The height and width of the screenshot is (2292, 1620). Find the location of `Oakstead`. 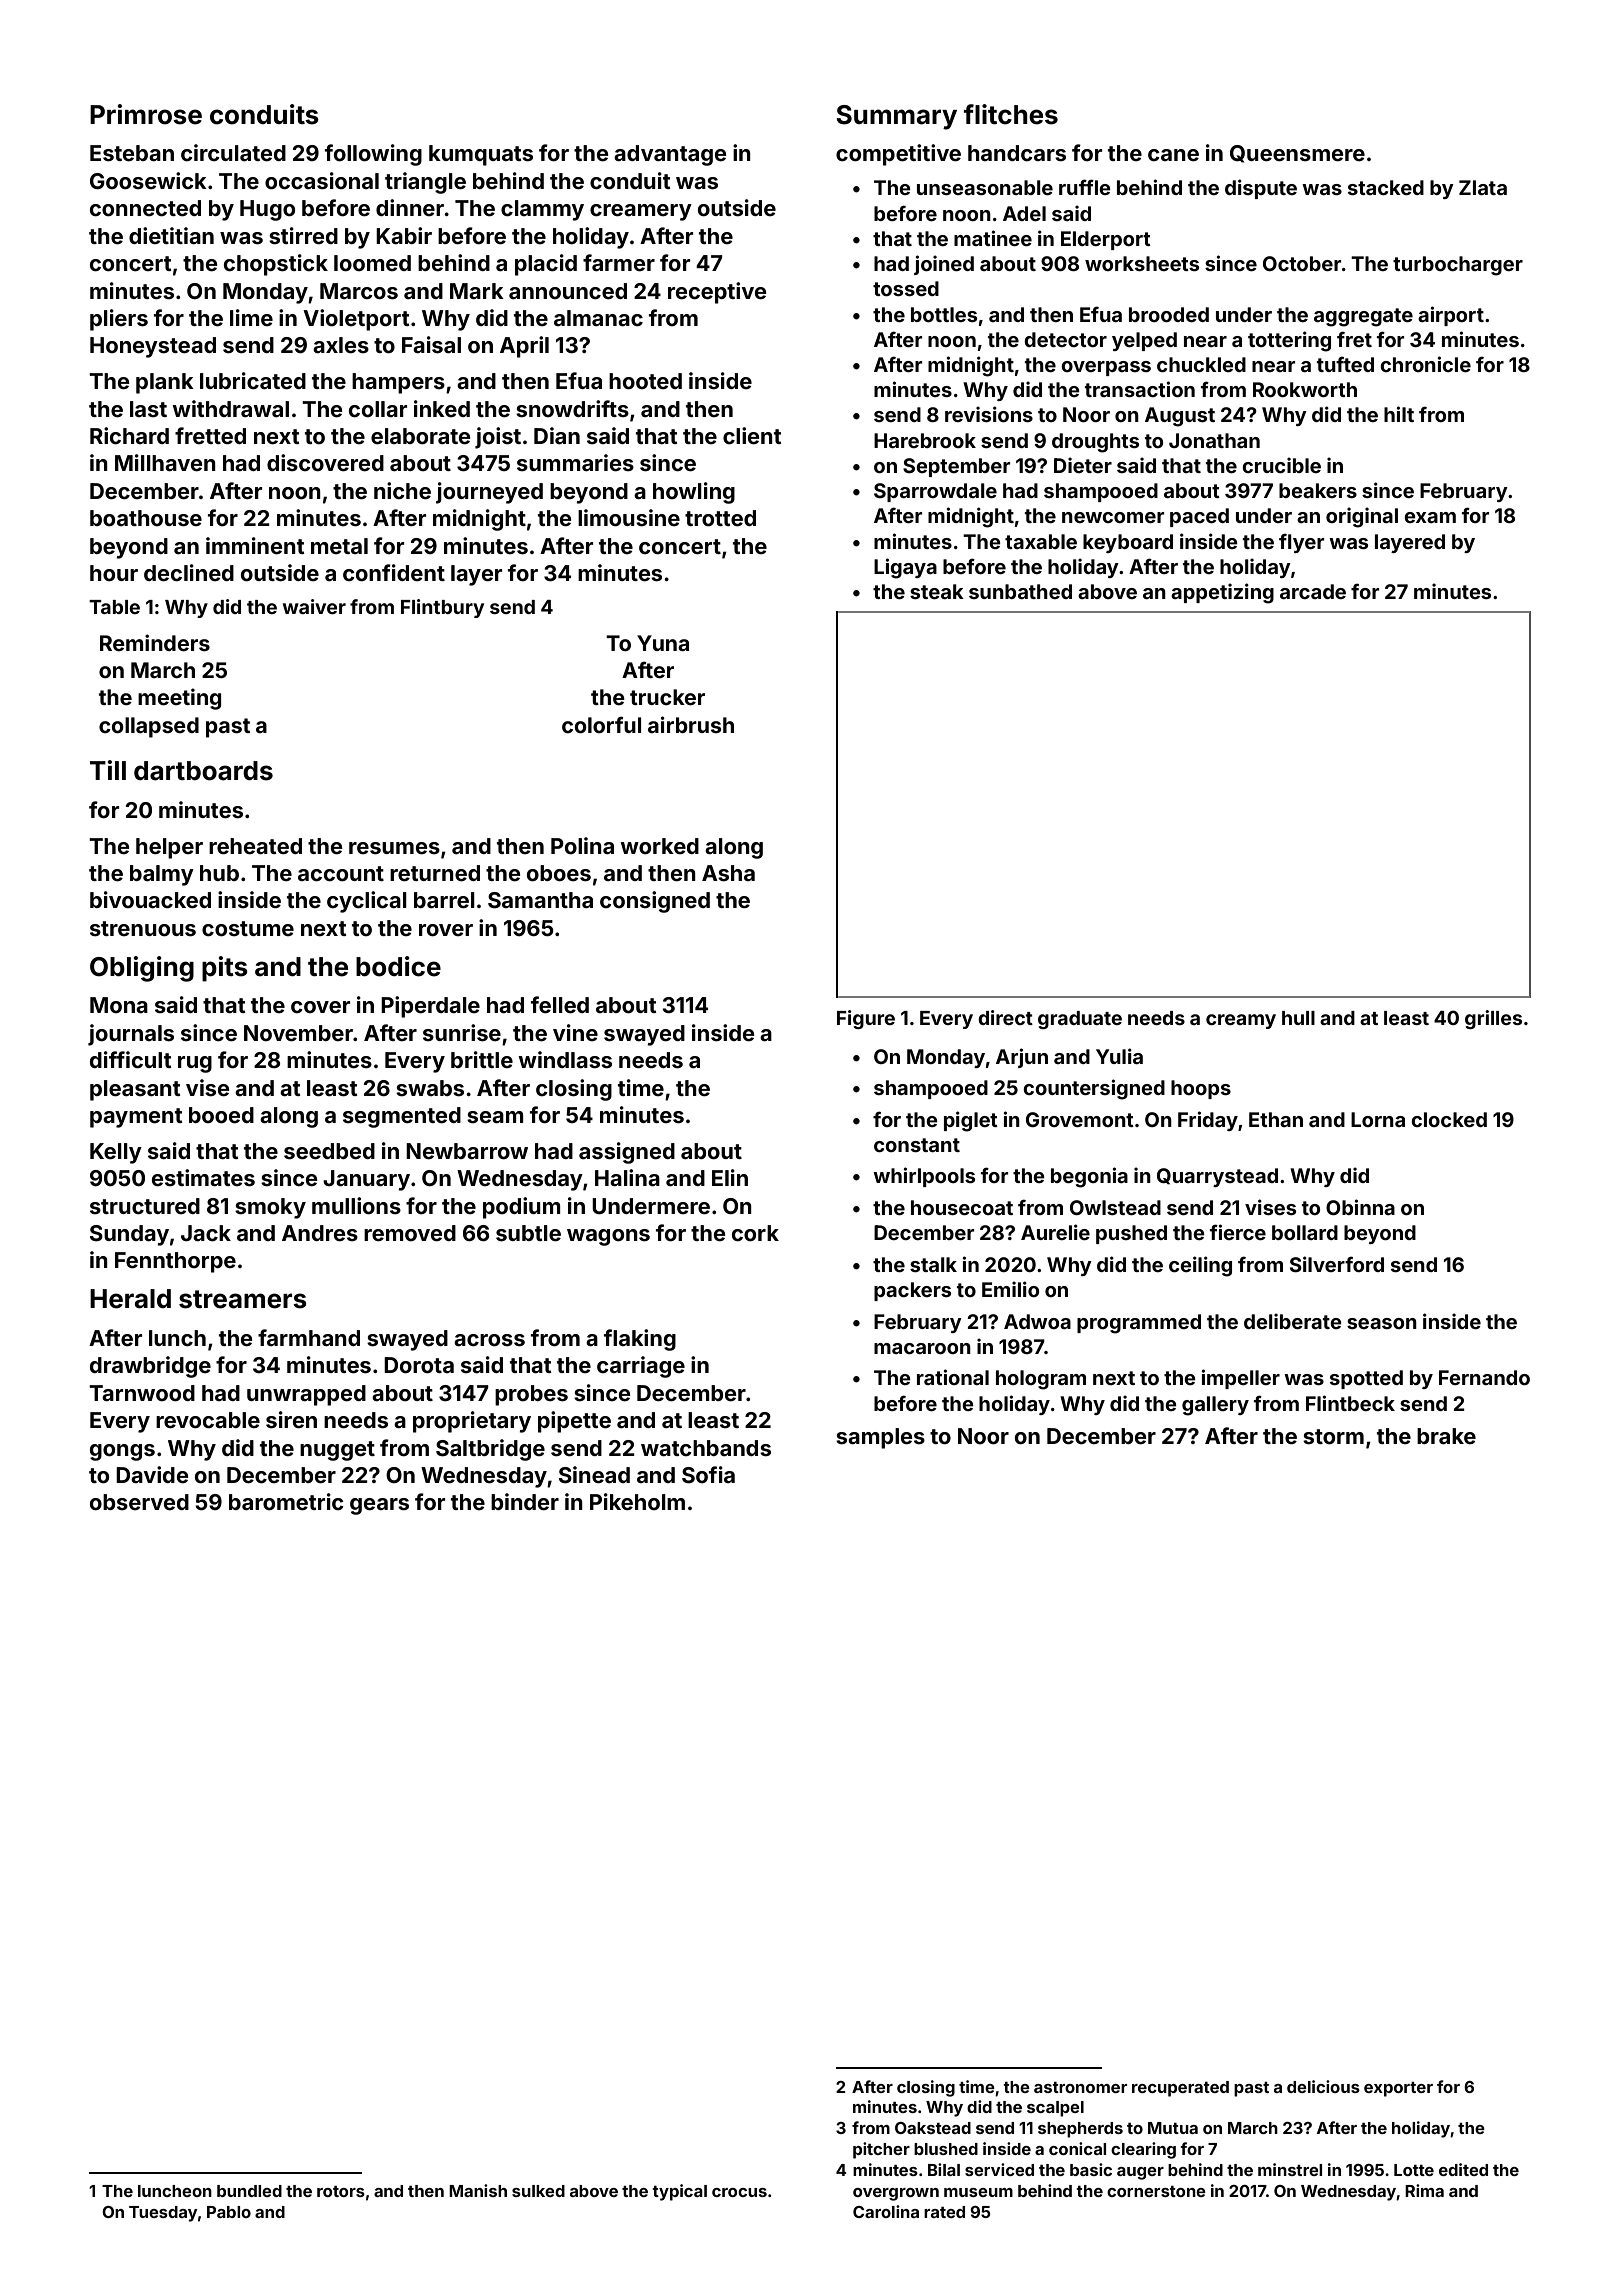

Oakstead is located at coordinates (933, 2128).
